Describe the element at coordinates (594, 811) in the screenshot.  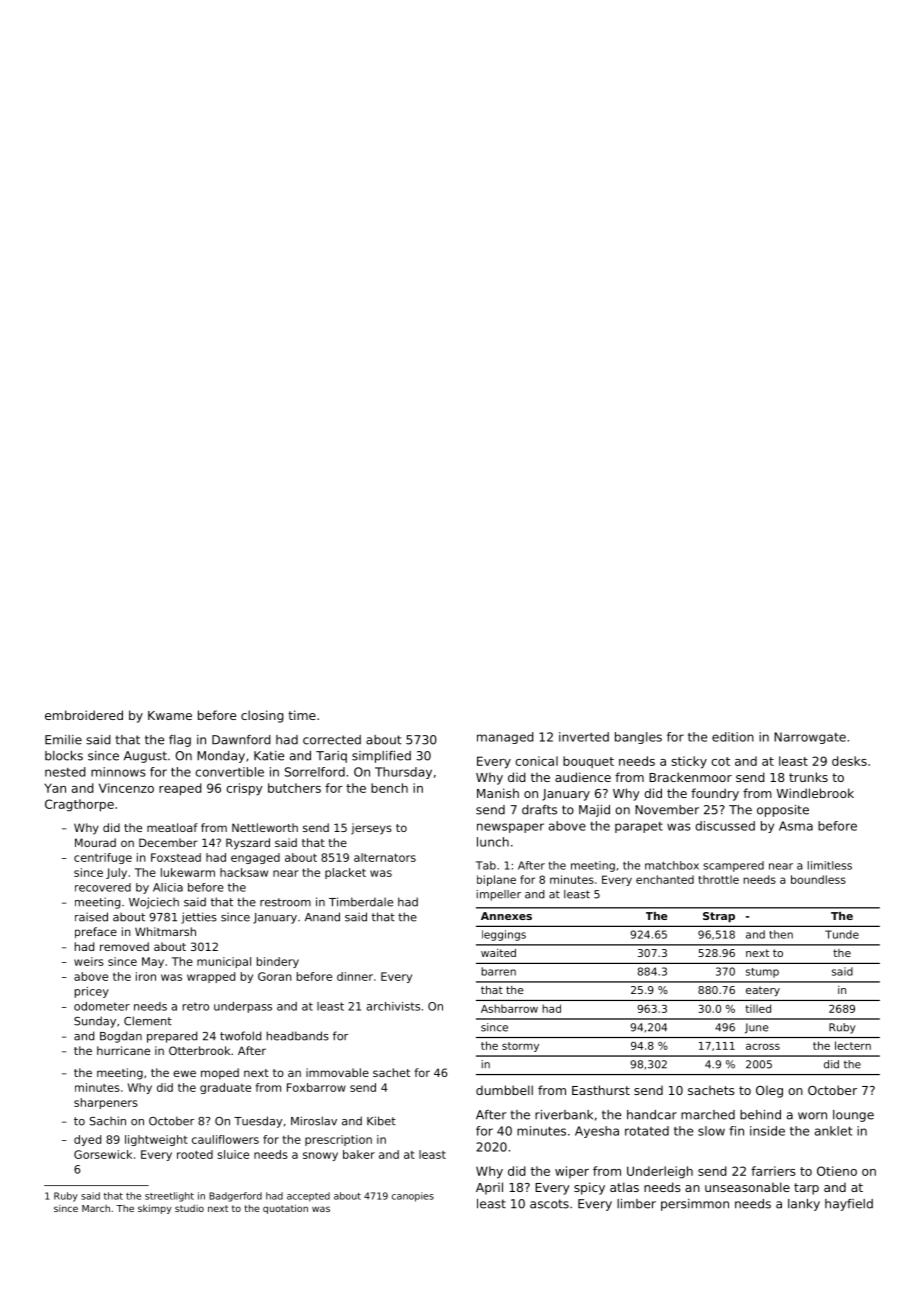
I see `Majid` at that location.
